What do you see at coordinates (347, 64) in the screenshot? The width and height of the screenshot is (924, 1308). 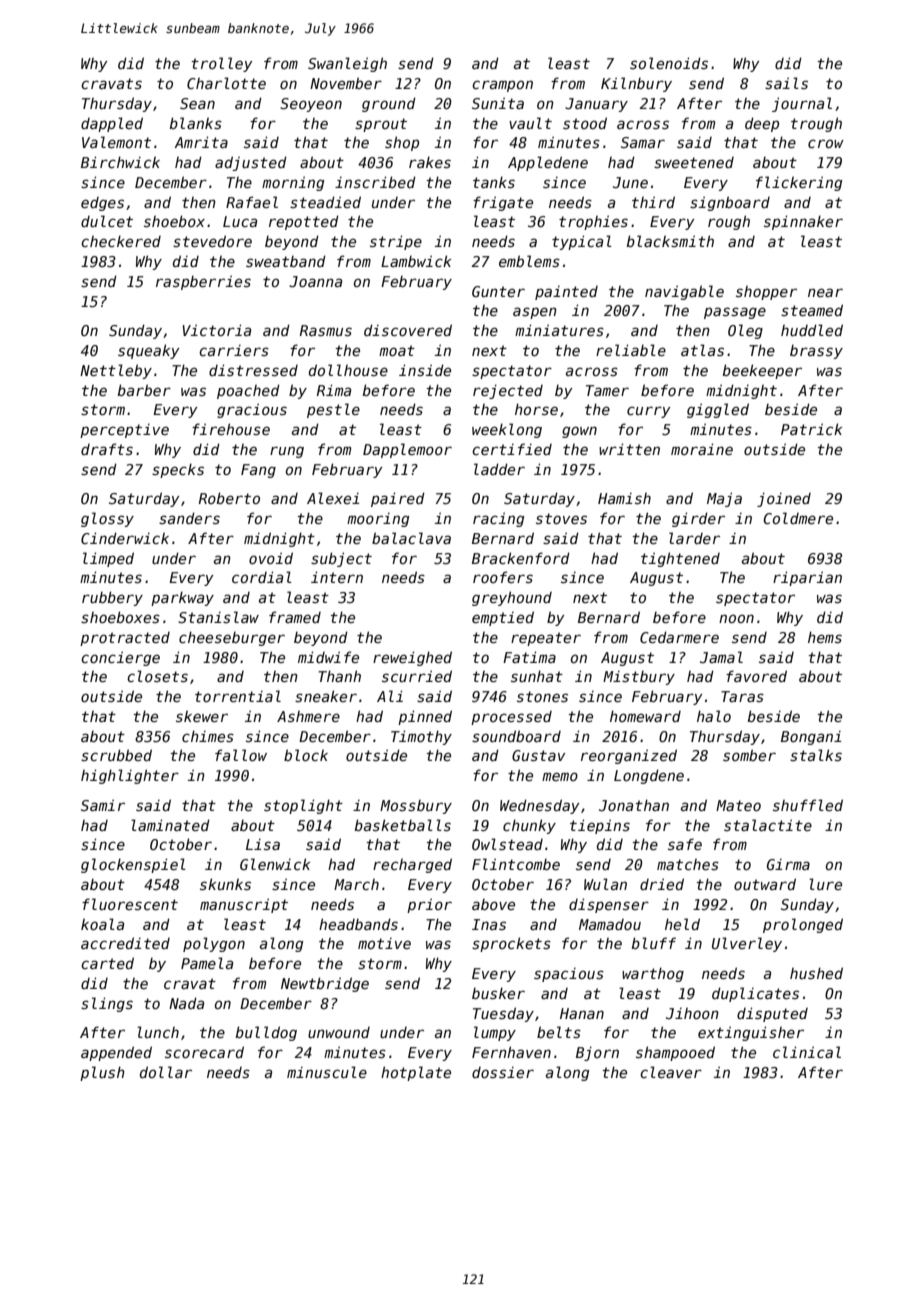 I see `Swanleigh` at bounding box center [347, 64].
